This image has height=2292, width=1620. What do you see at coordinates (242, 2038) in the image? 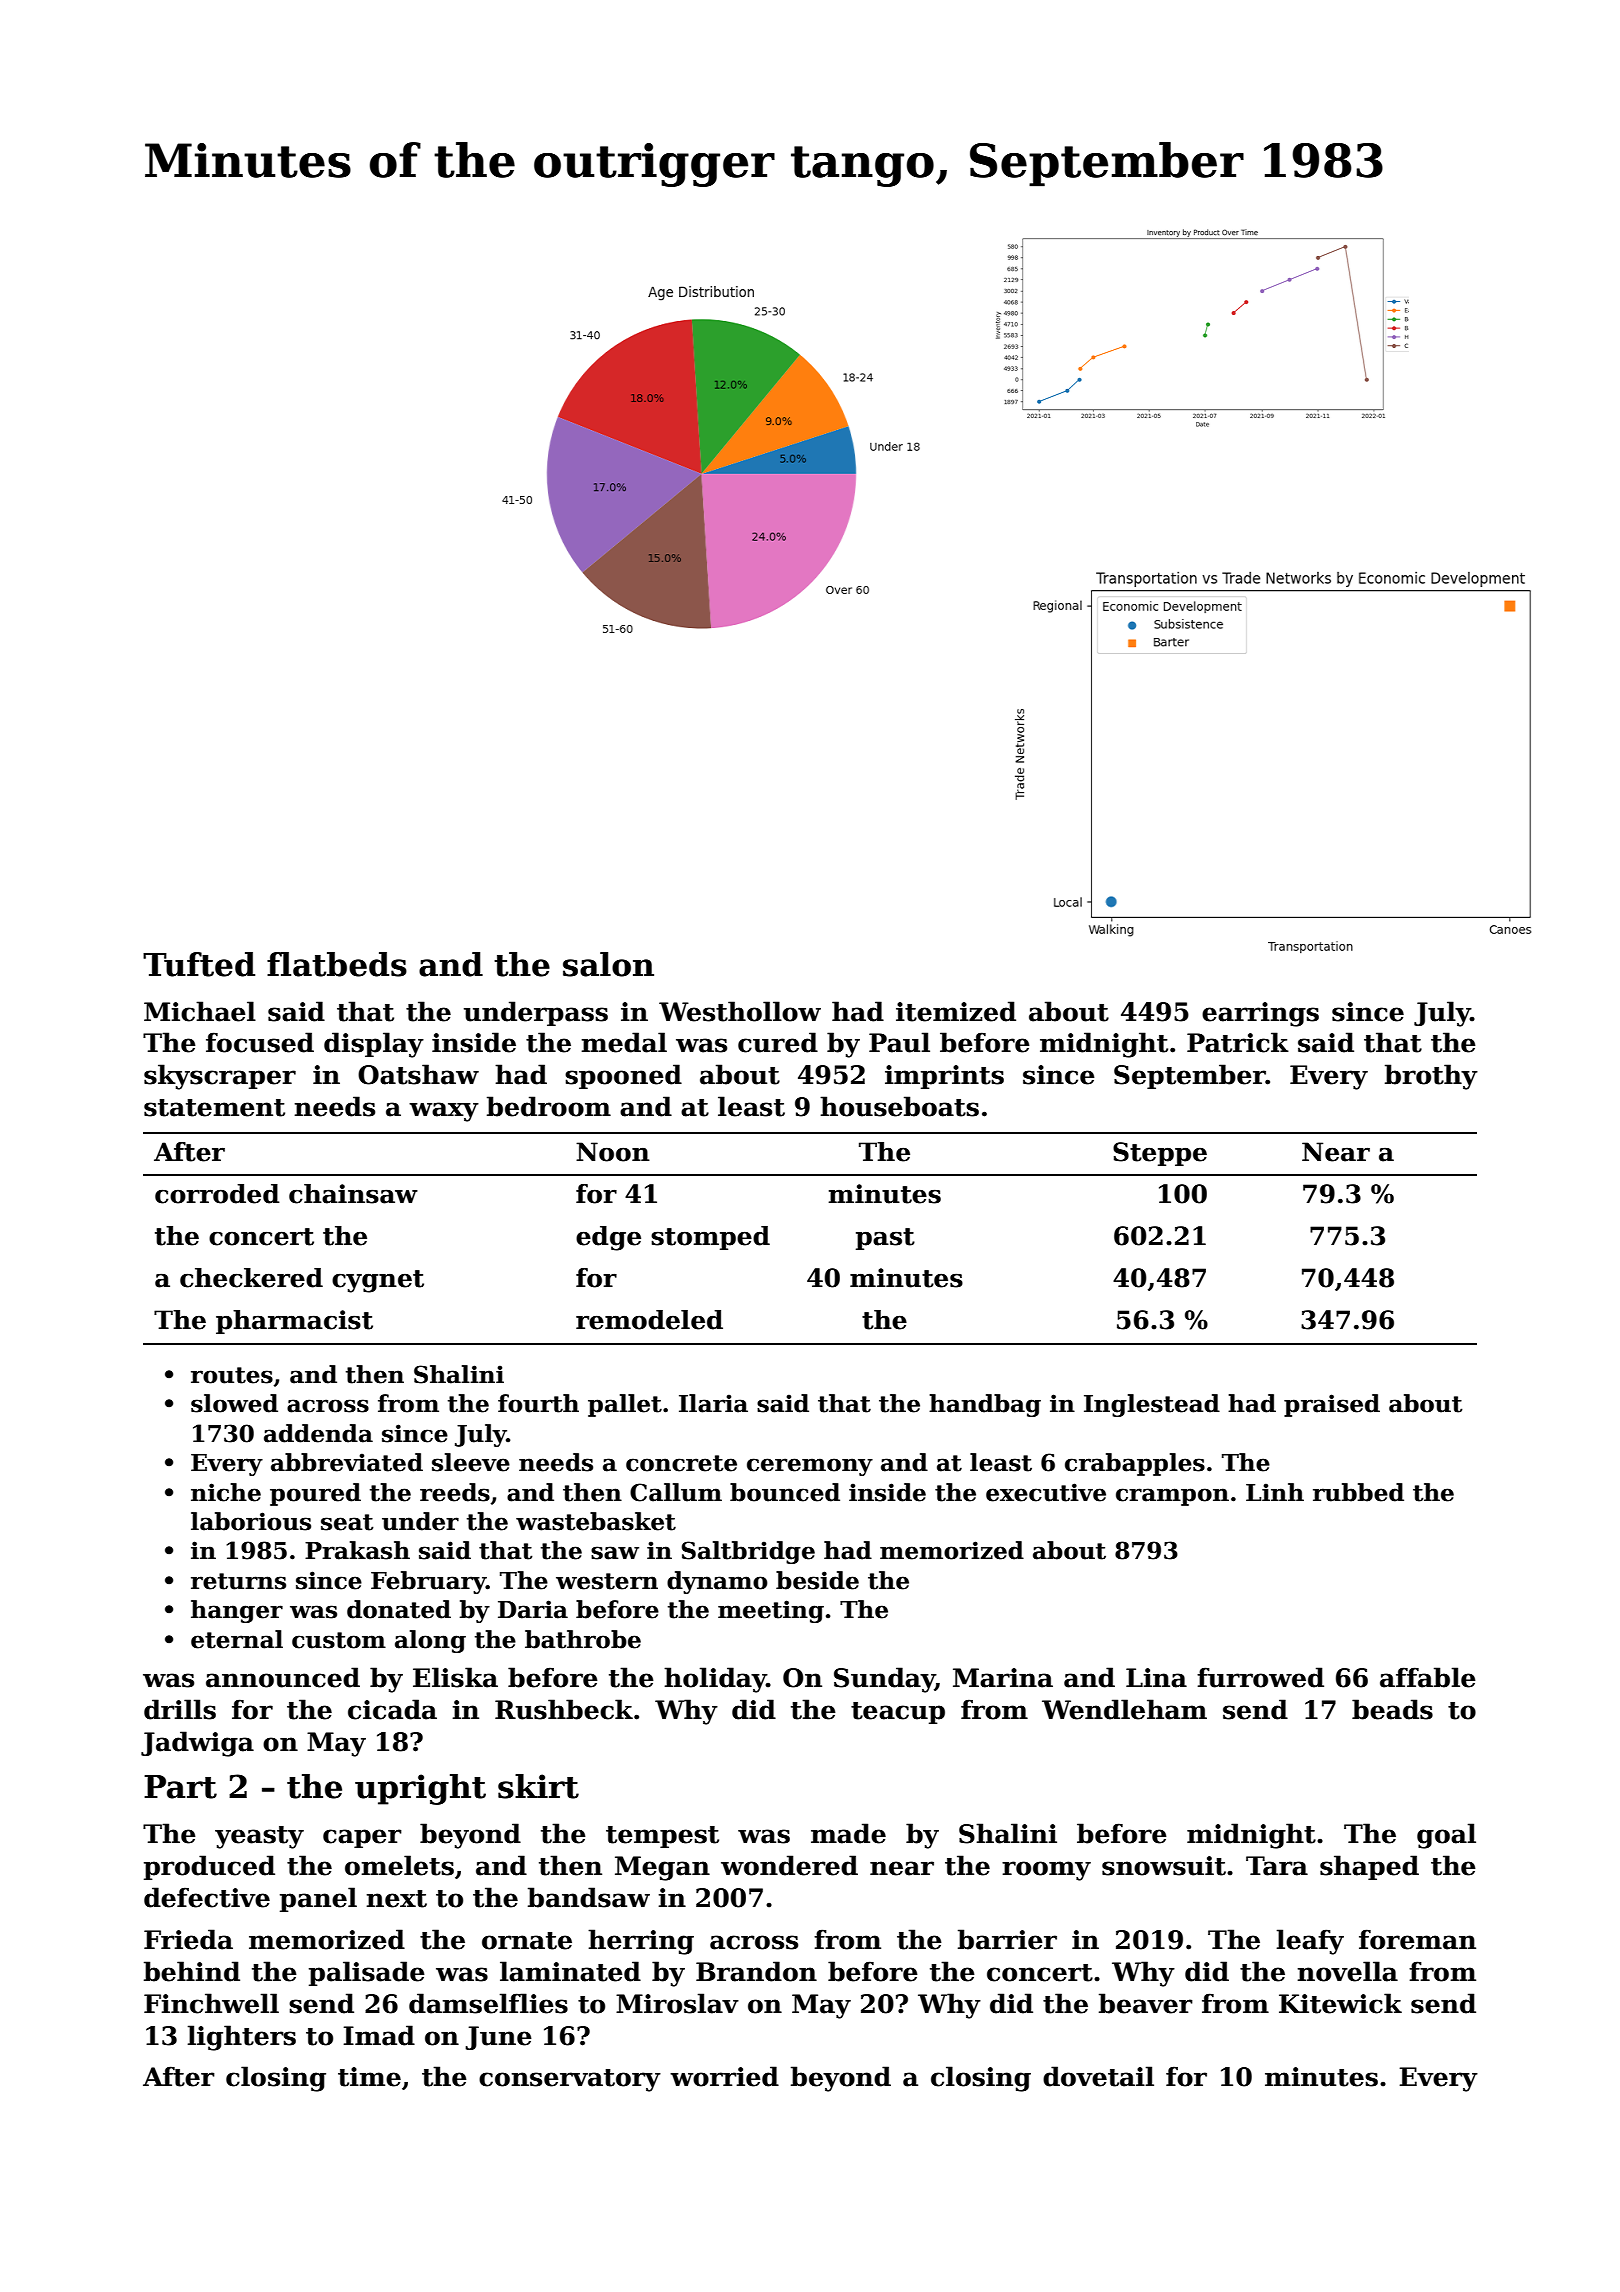
I see `lighters` at bounding box center [242, 2038].
